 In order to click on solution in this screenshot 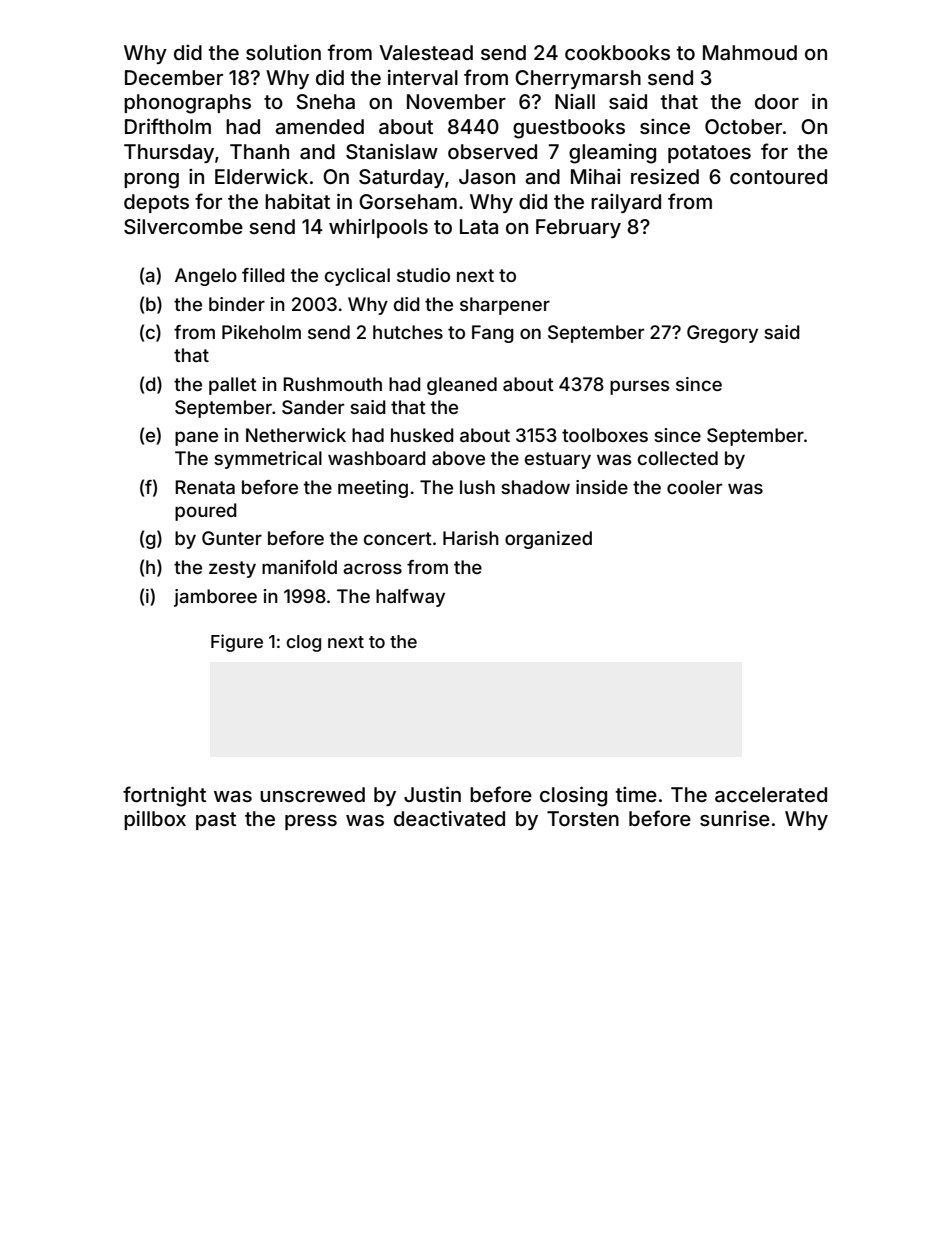, I will do `click(283, 52)`.
